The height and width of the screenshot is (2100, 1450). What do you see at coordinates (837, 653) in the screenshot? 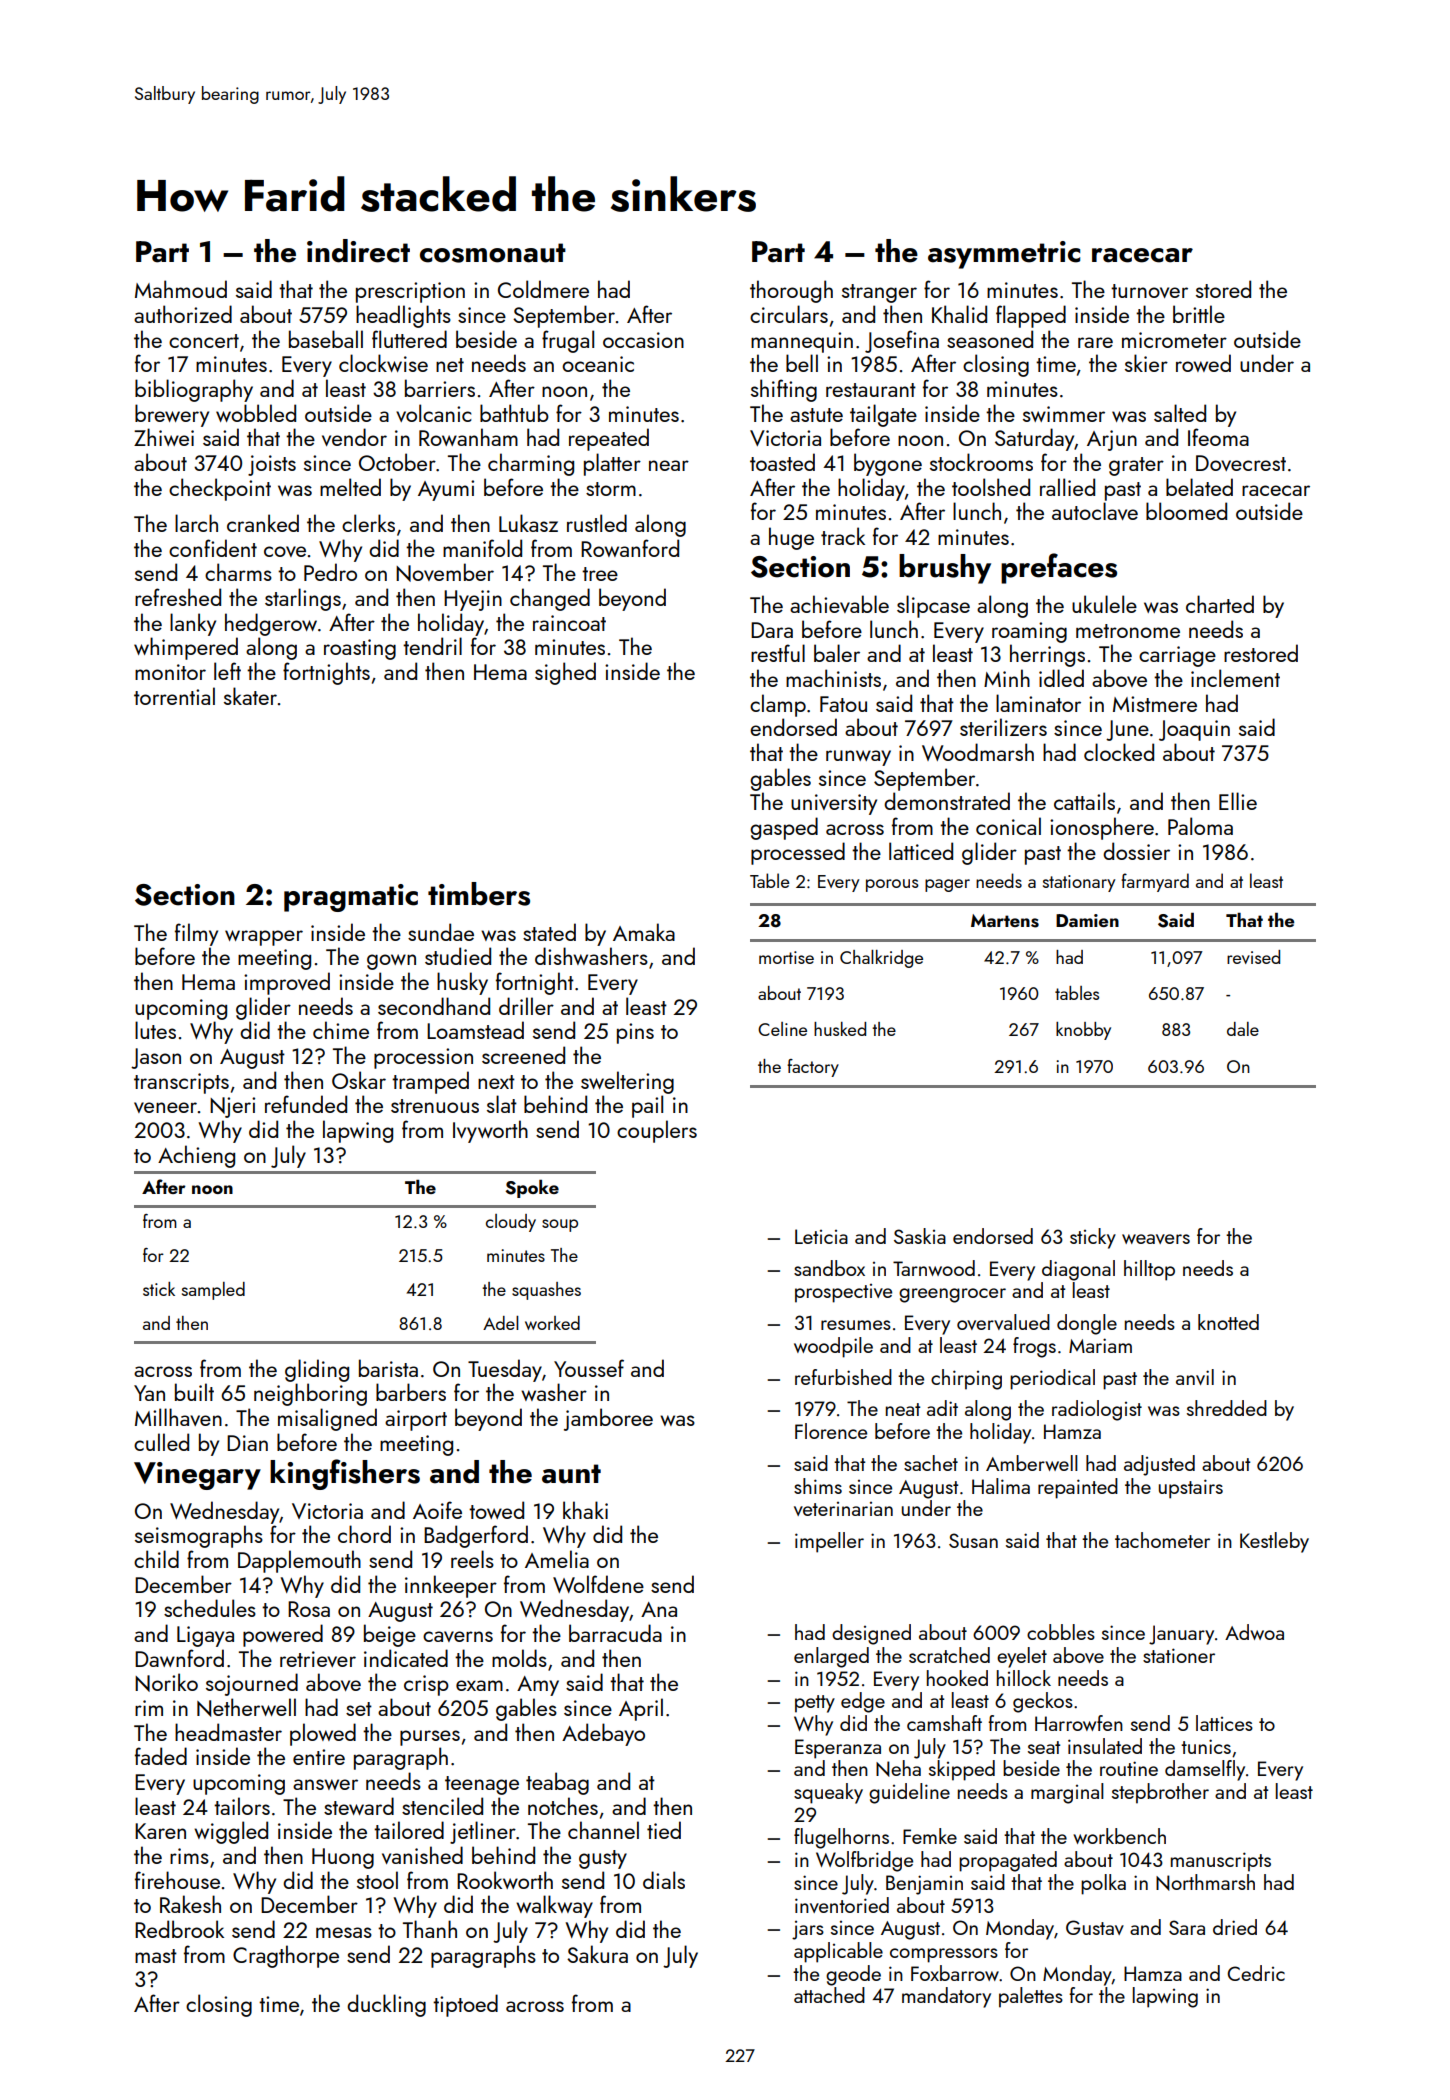
I see `baler` at bounding box center [837, 653].
